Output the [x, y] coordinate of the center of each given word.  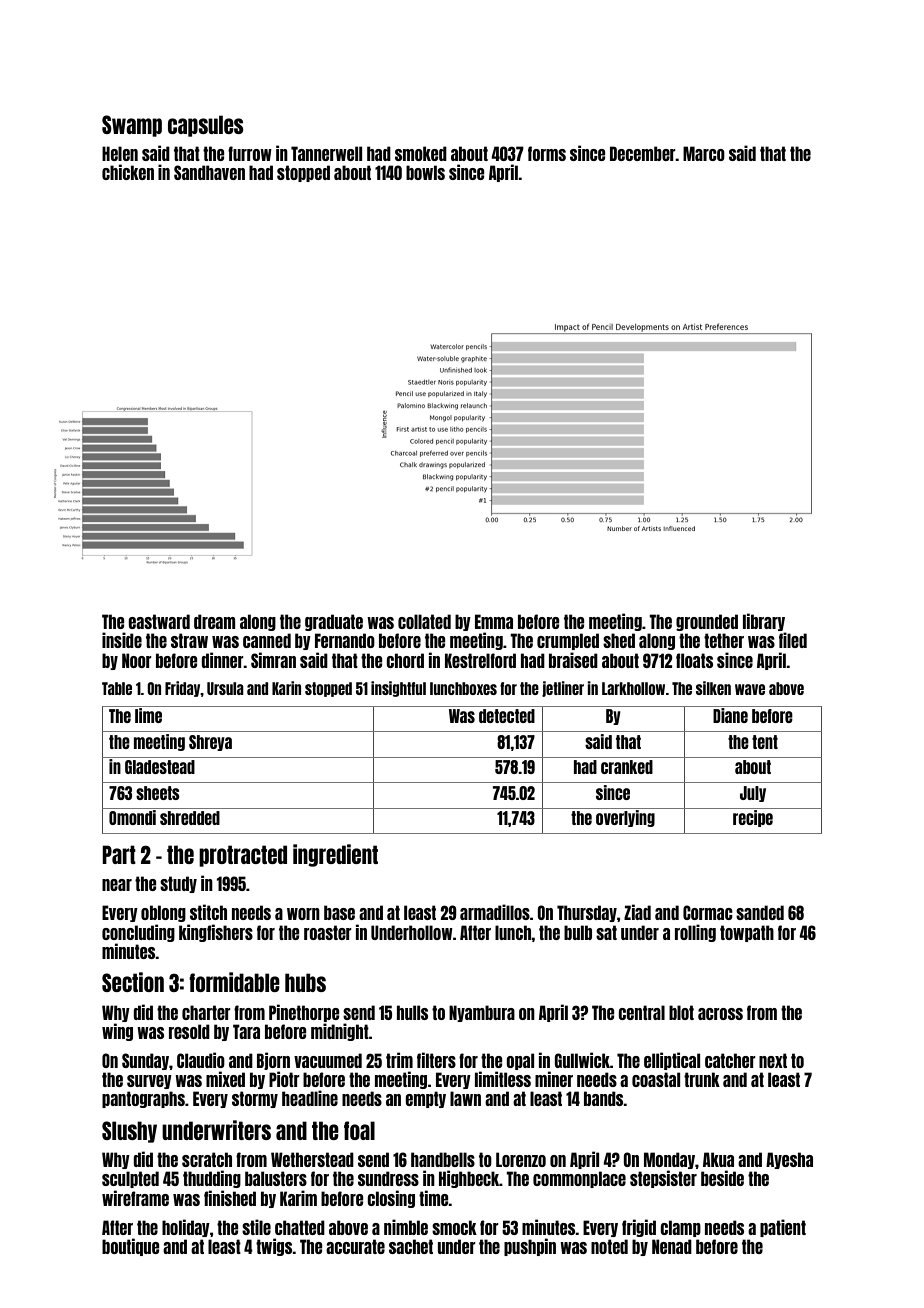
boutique [131, 1247]
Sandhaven [209, 172]
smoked [421, 153]
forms [547, 153]
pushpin [530, 1247]
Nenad [672, 1246]
